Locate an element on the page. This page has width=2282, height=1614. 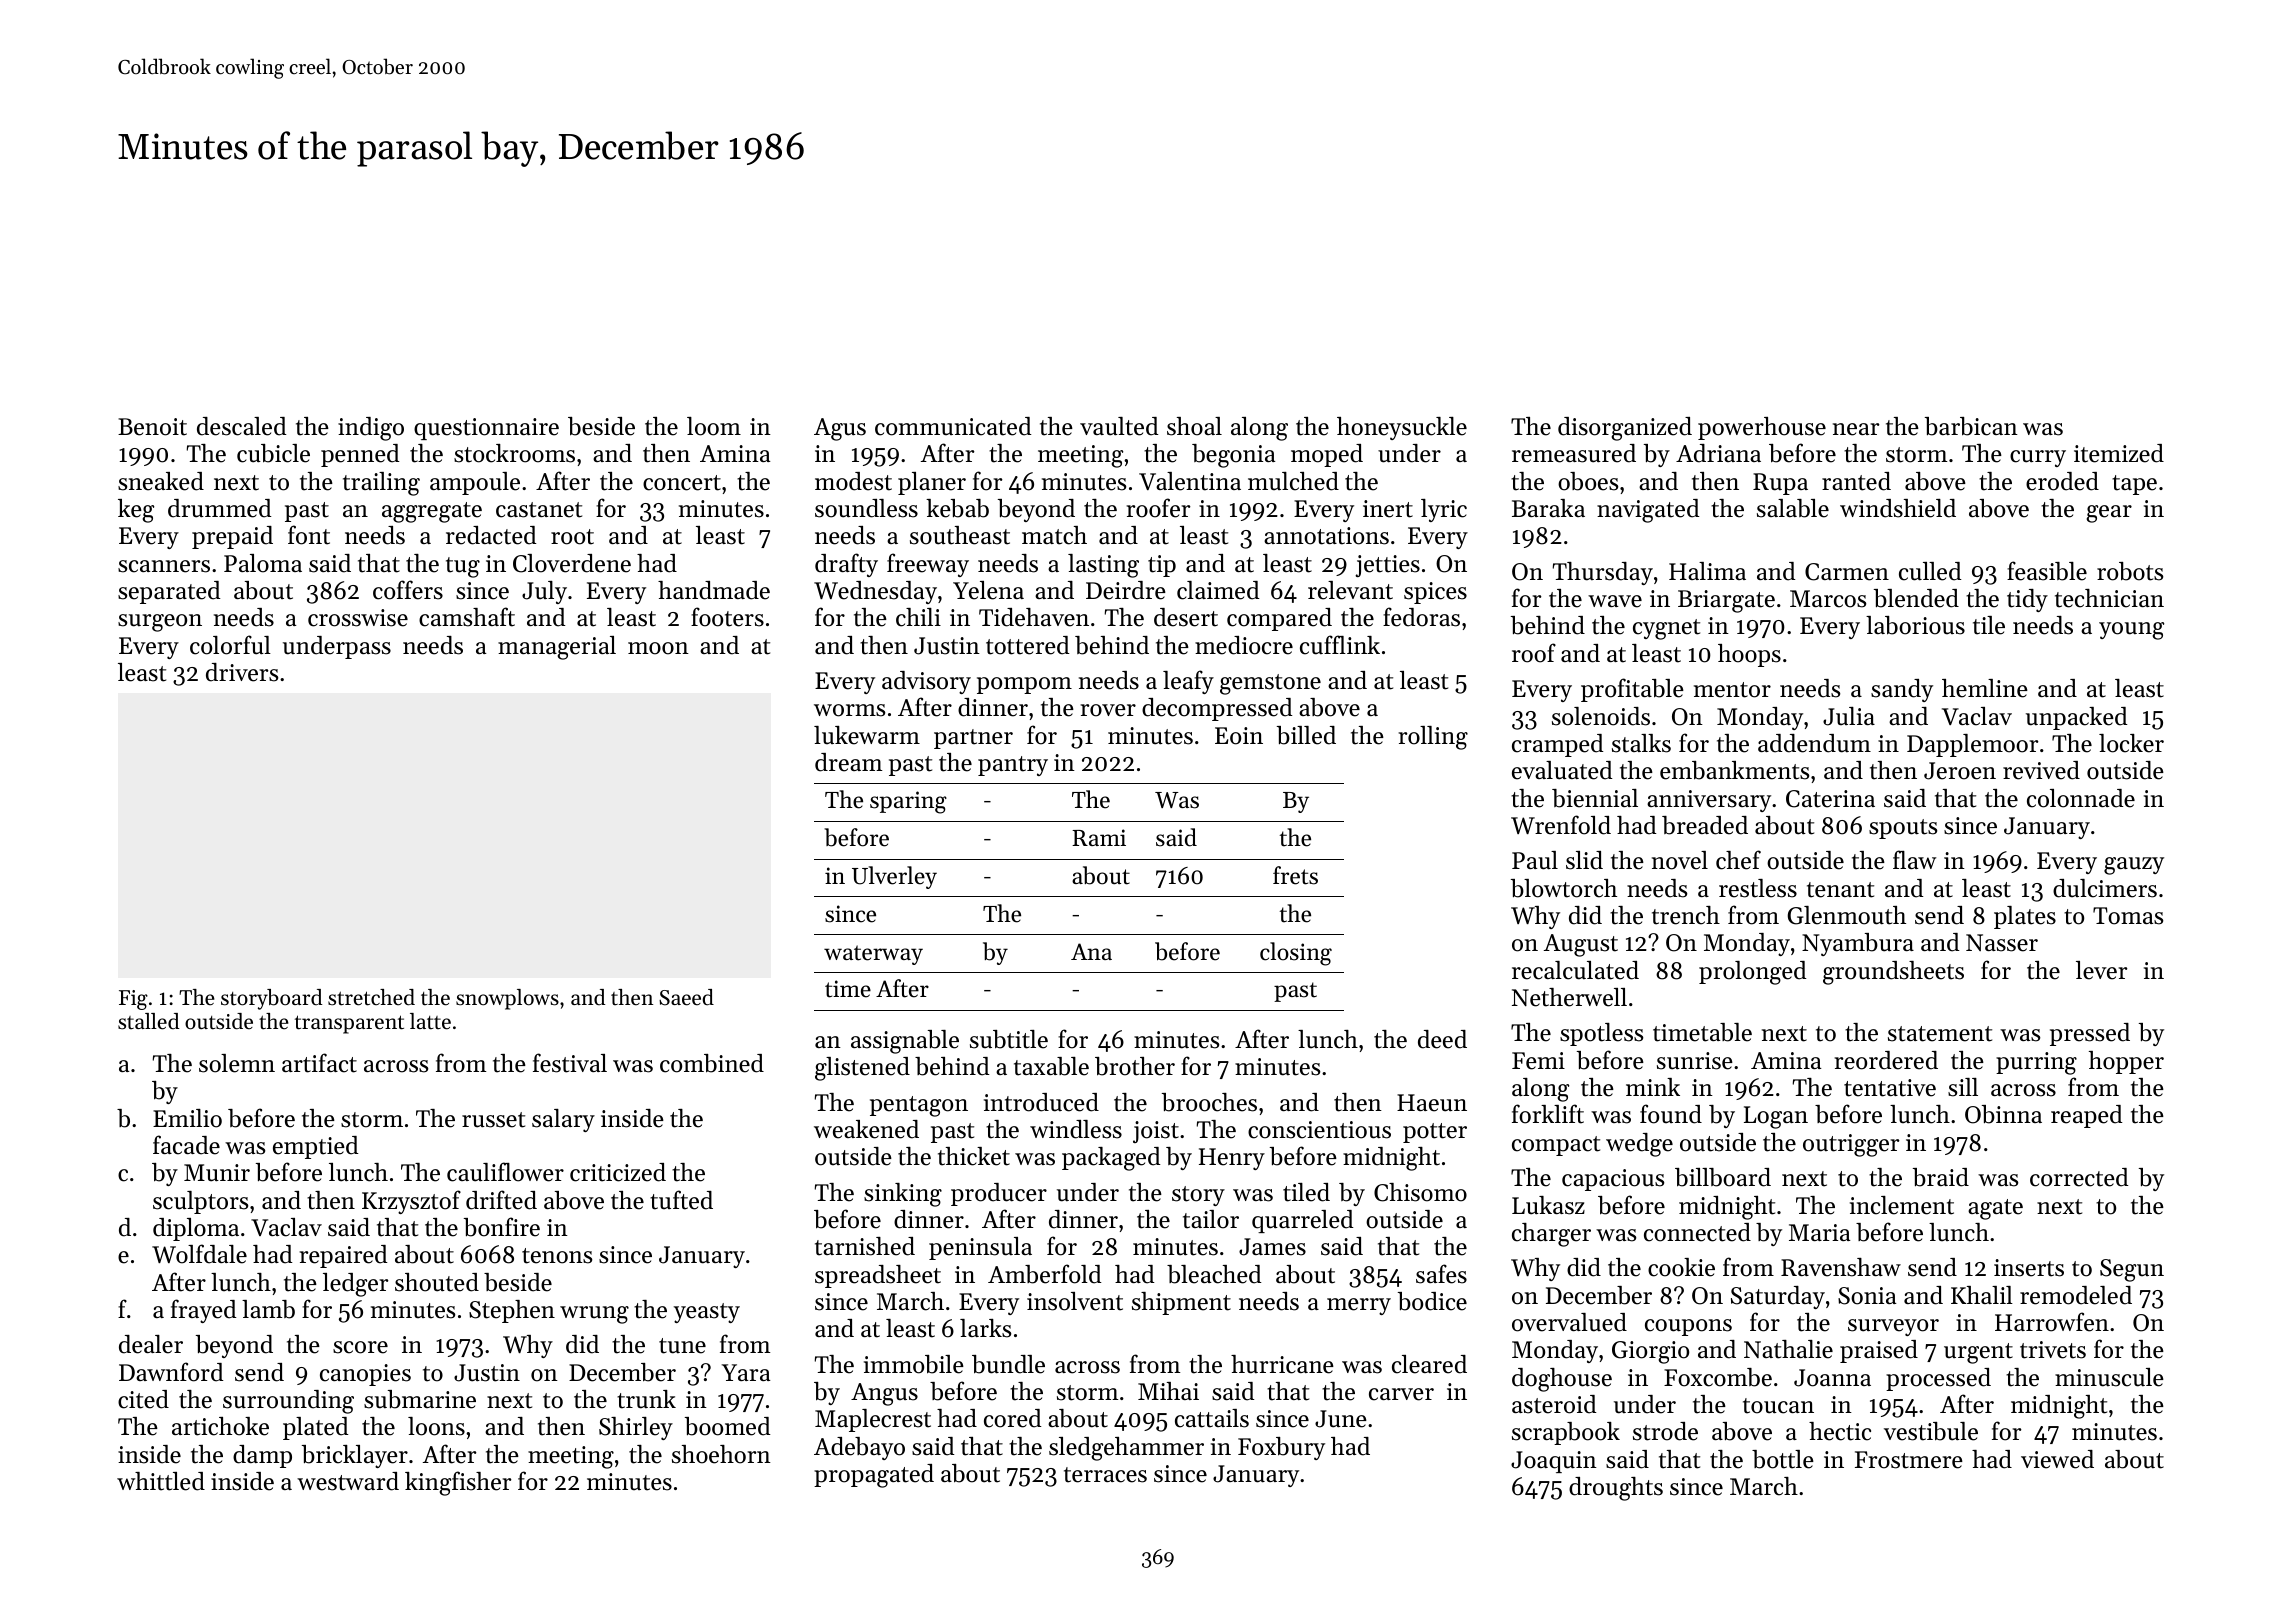
stretched is located at coordinates (371, 997).
